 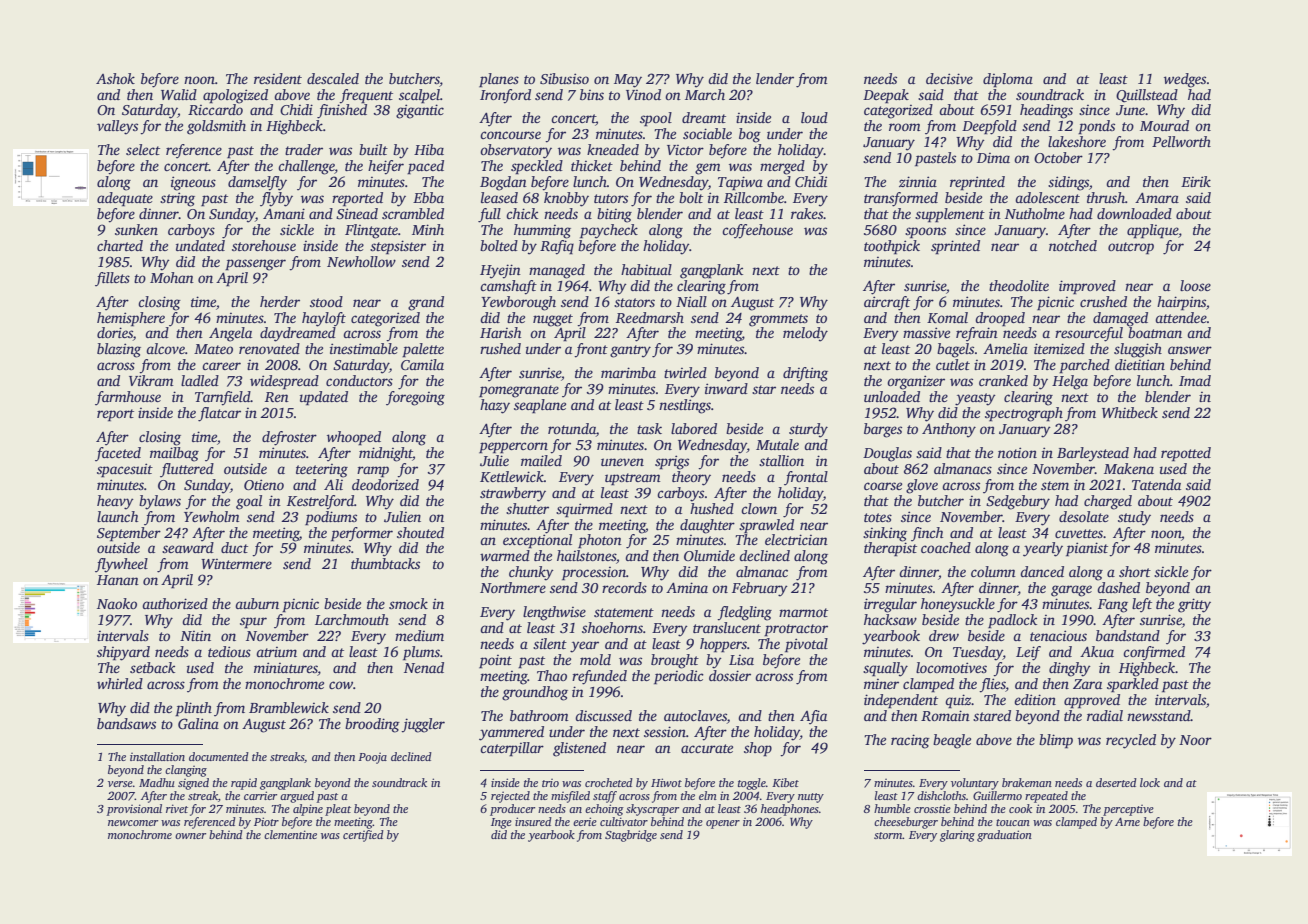 What do you see at coordinates (408, 603) in the screenshot?
I see `smock` at bounding box center [408, 603].
